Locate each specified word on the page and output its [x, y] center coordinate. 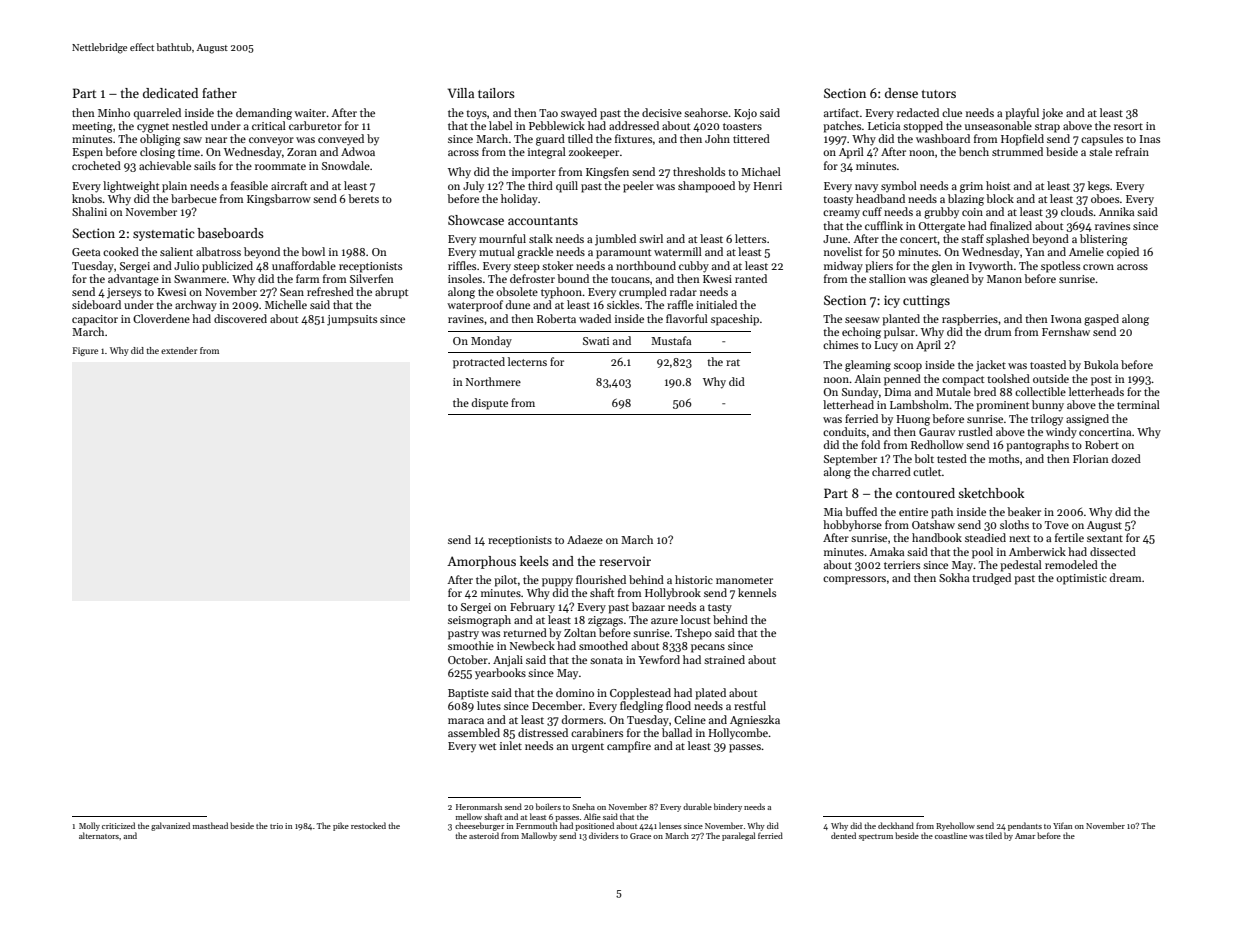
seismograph [479, 621]
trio [276, 826]
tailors [496, 93]
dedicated [170, 93]
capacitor [95, 320]
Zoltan [580, 632]
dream [1125, 577]
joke [1052, 114]
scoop [908, 367]
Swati [596, 341]
